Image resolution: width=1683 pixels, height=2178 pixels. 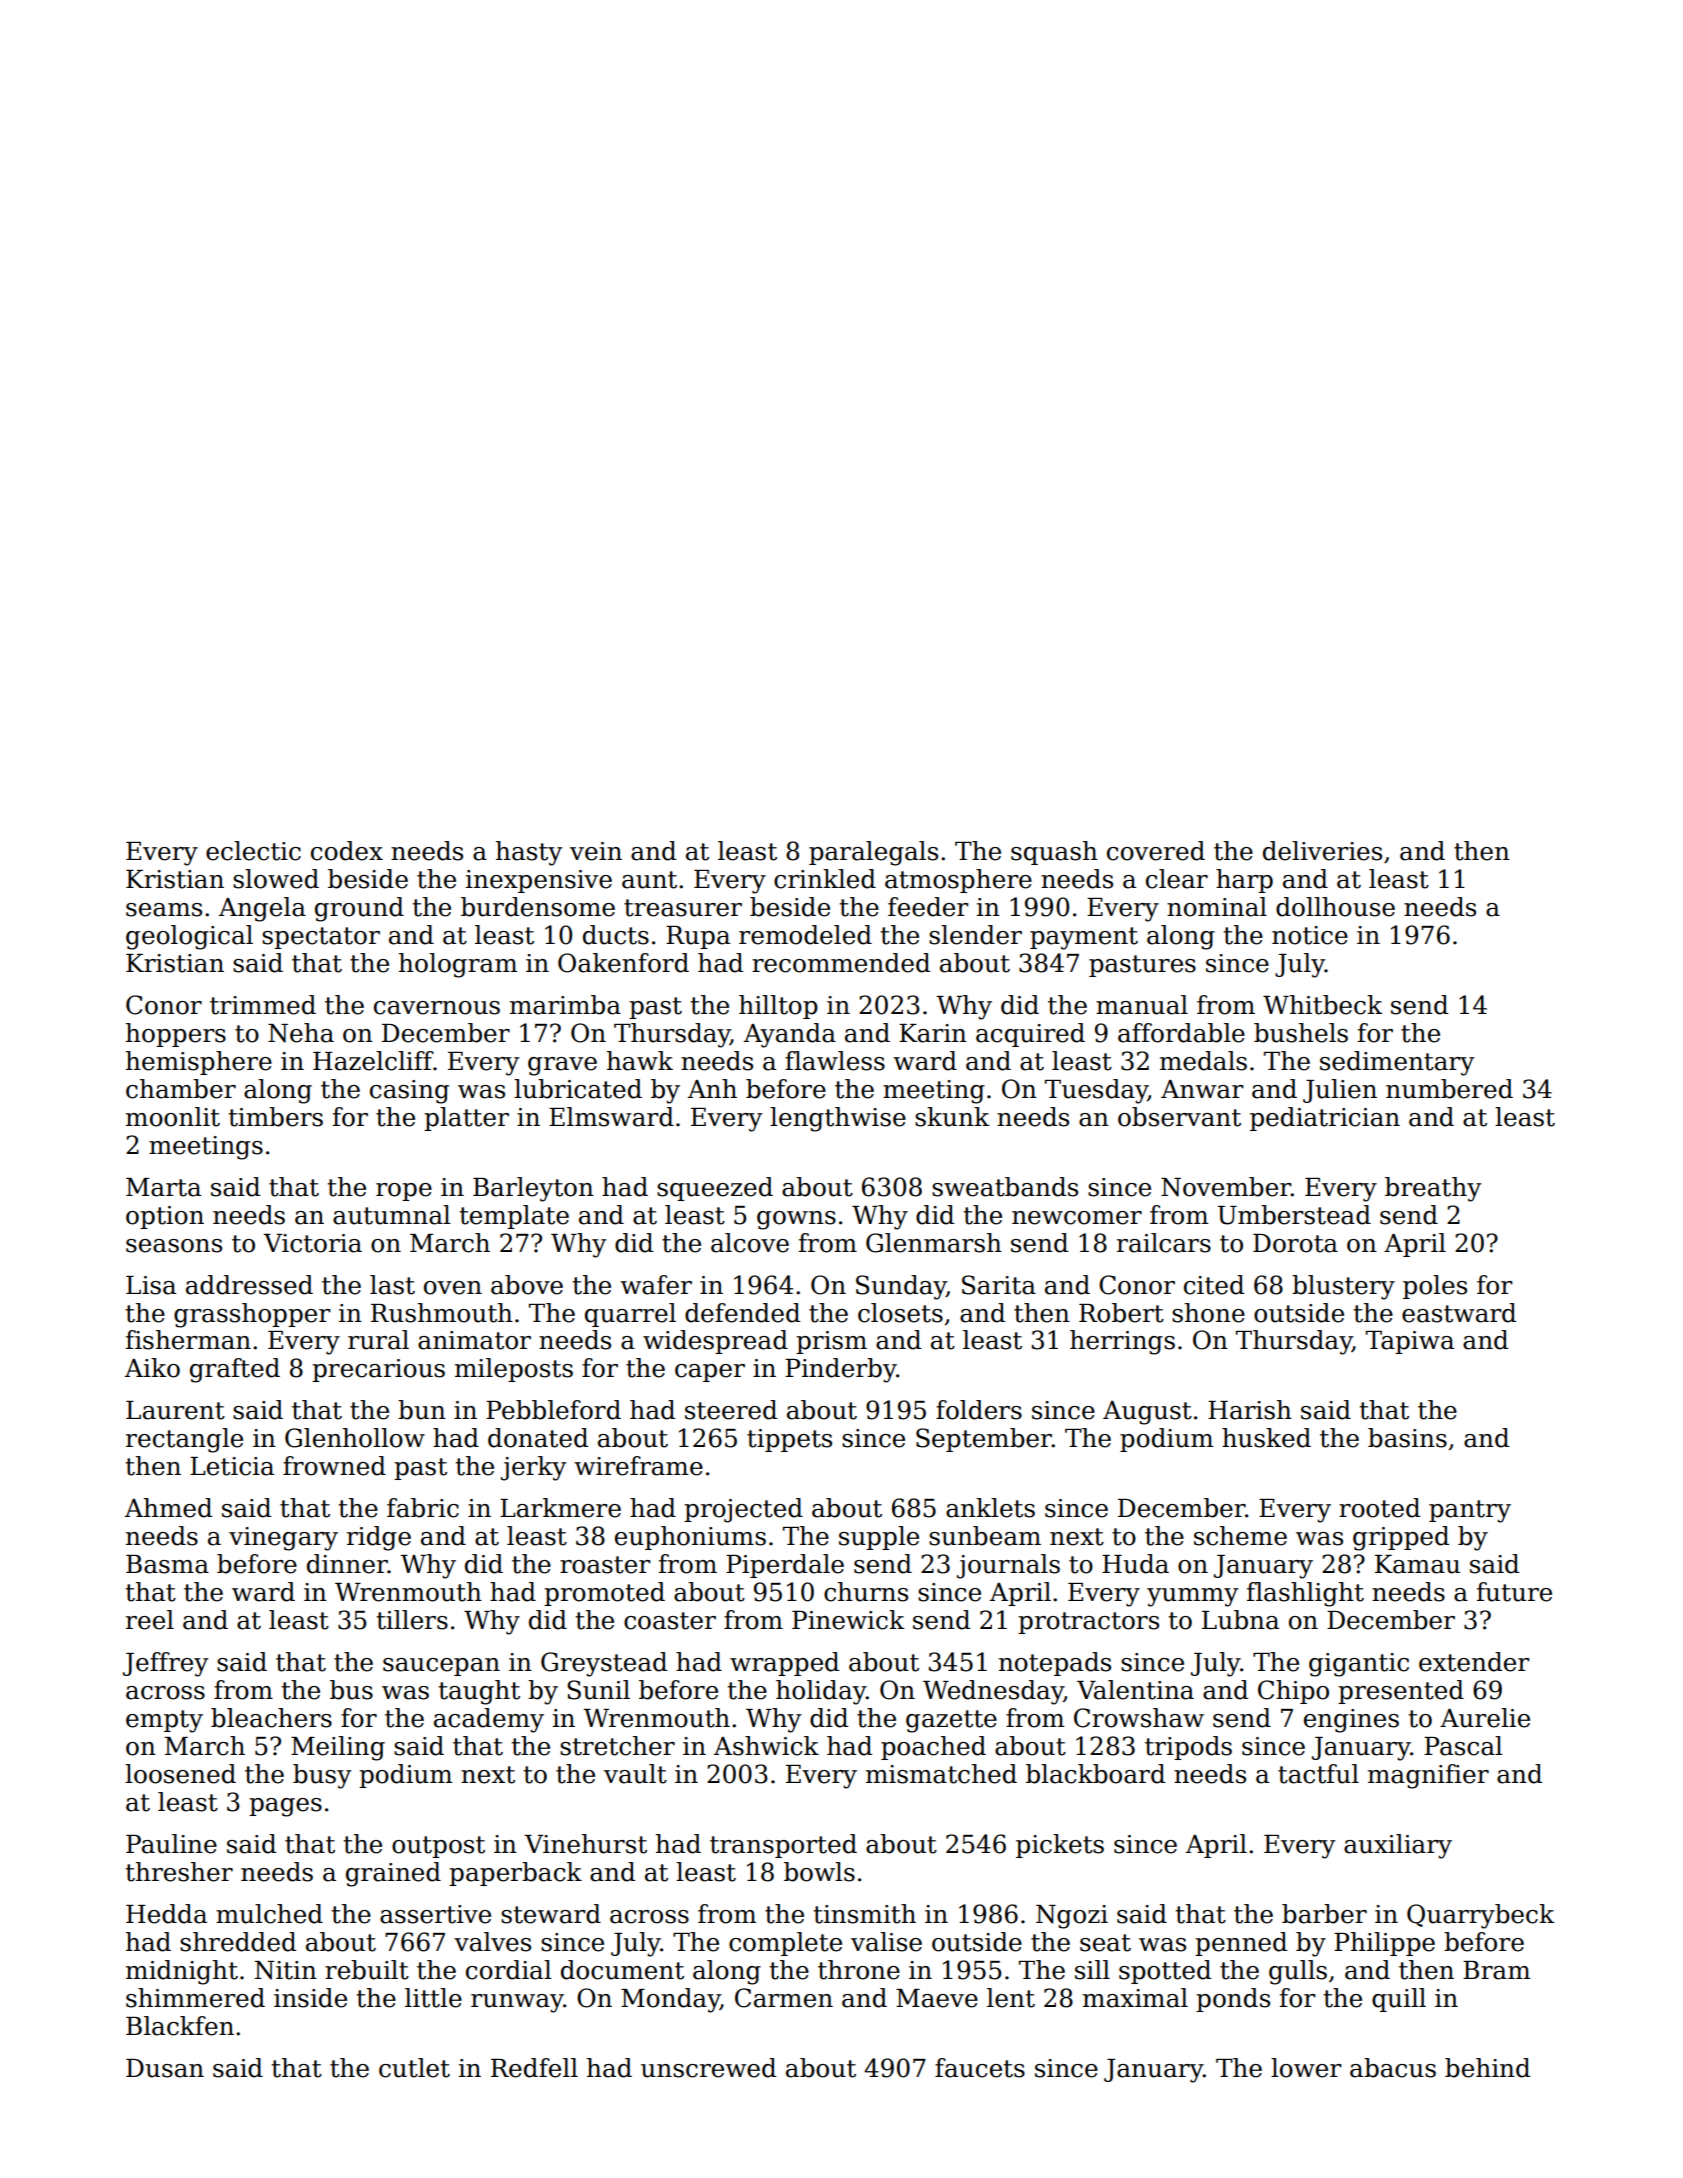 I want to click on sedimentary, so click(x=1397, y=1063).
